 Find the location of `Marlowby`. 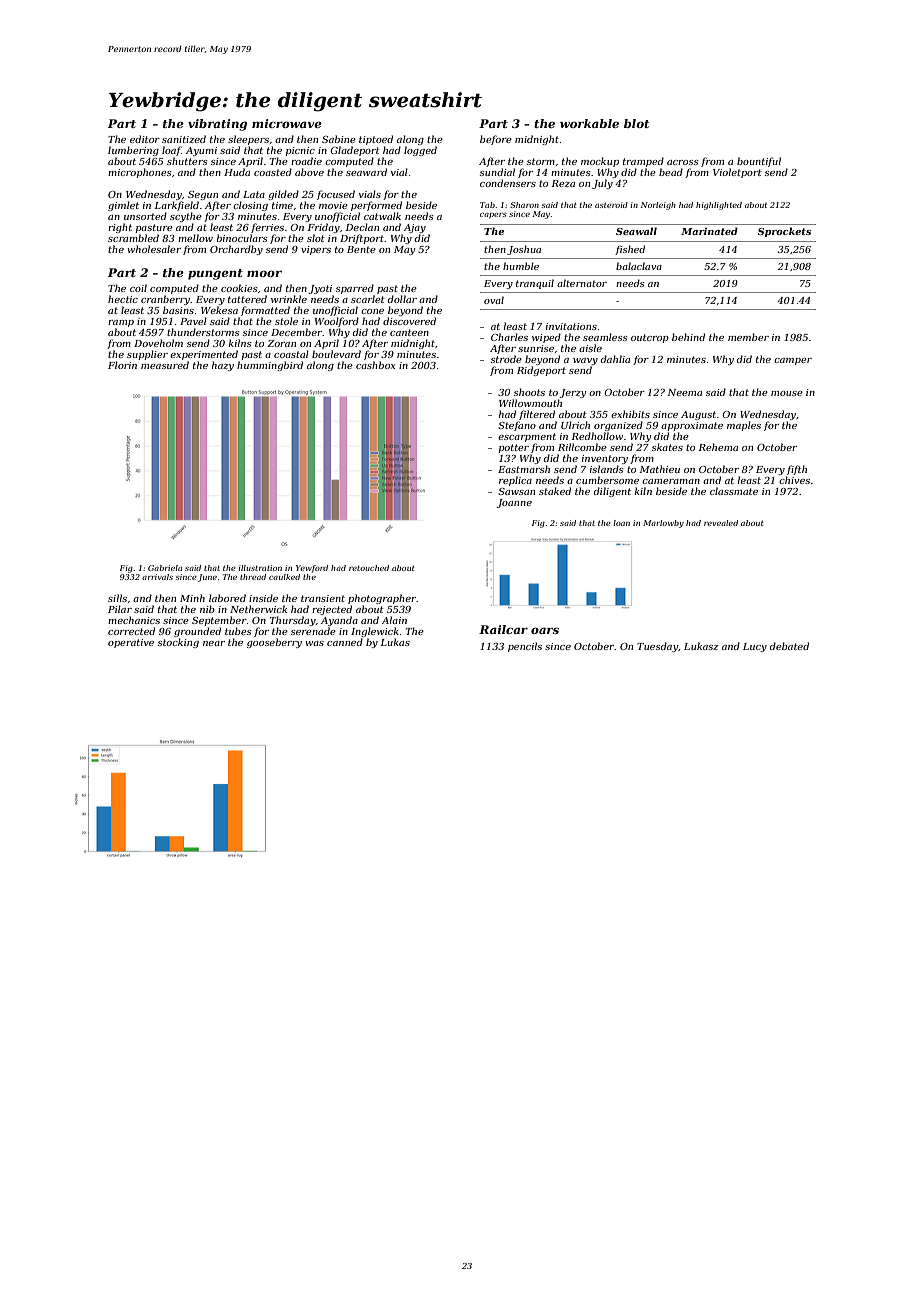

Marlowby is located at coordinates (663, 524).
